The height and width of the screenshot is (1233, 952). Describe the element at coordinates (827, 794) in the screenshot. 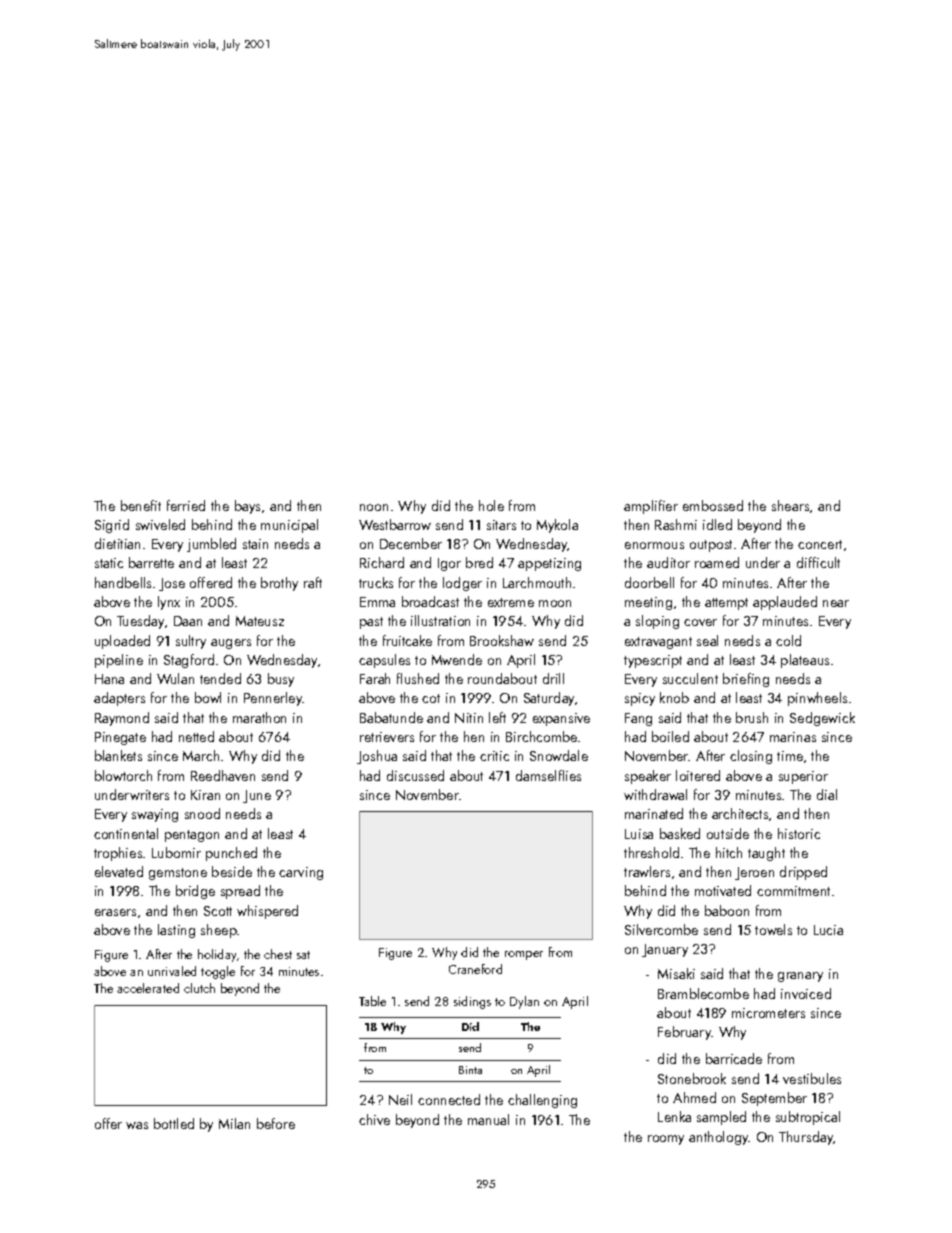

I see `dial` at that location.
